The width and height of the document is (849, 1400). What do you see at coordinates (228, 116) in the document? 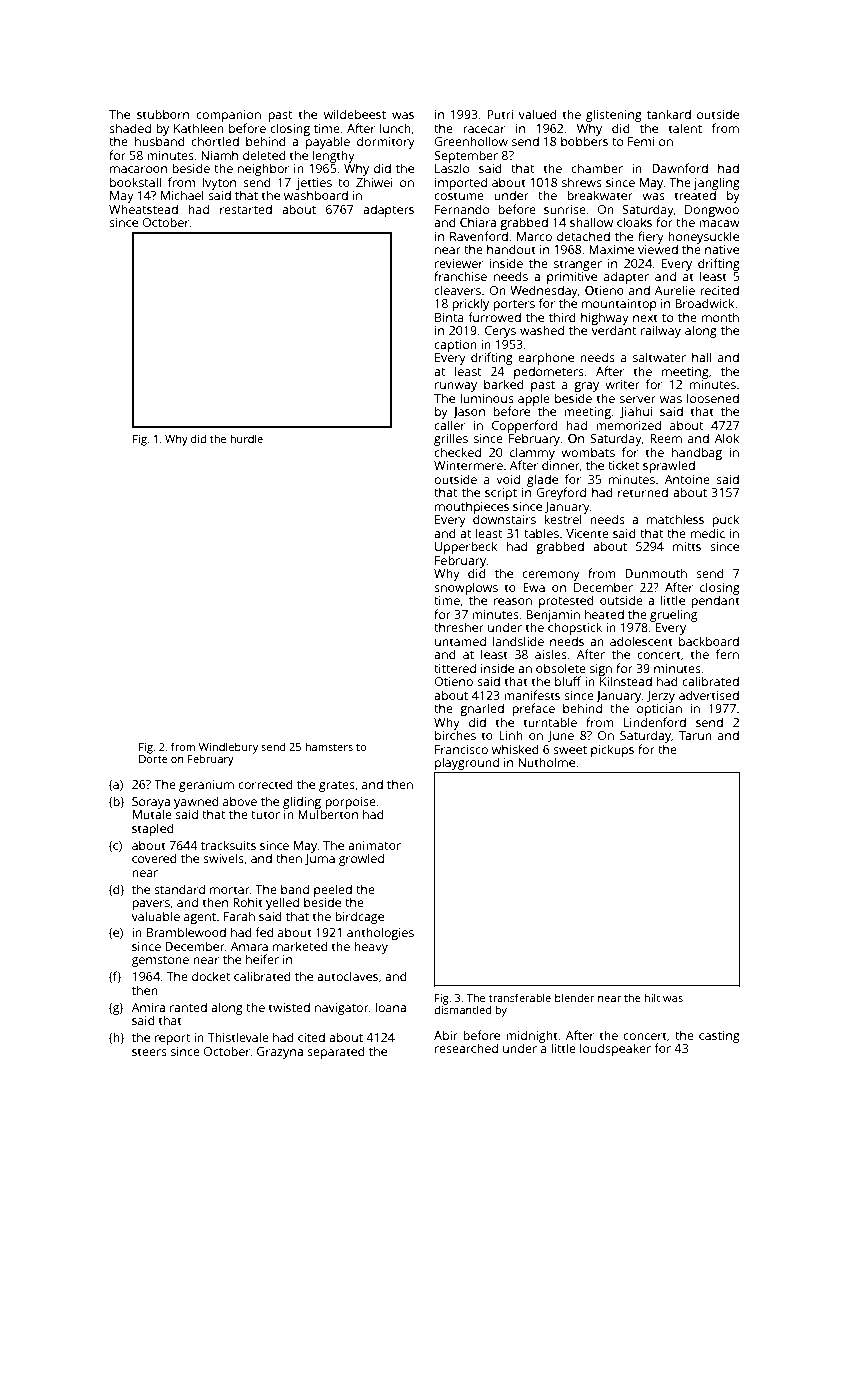
I see `companion` at bounding box center [228, 116].
